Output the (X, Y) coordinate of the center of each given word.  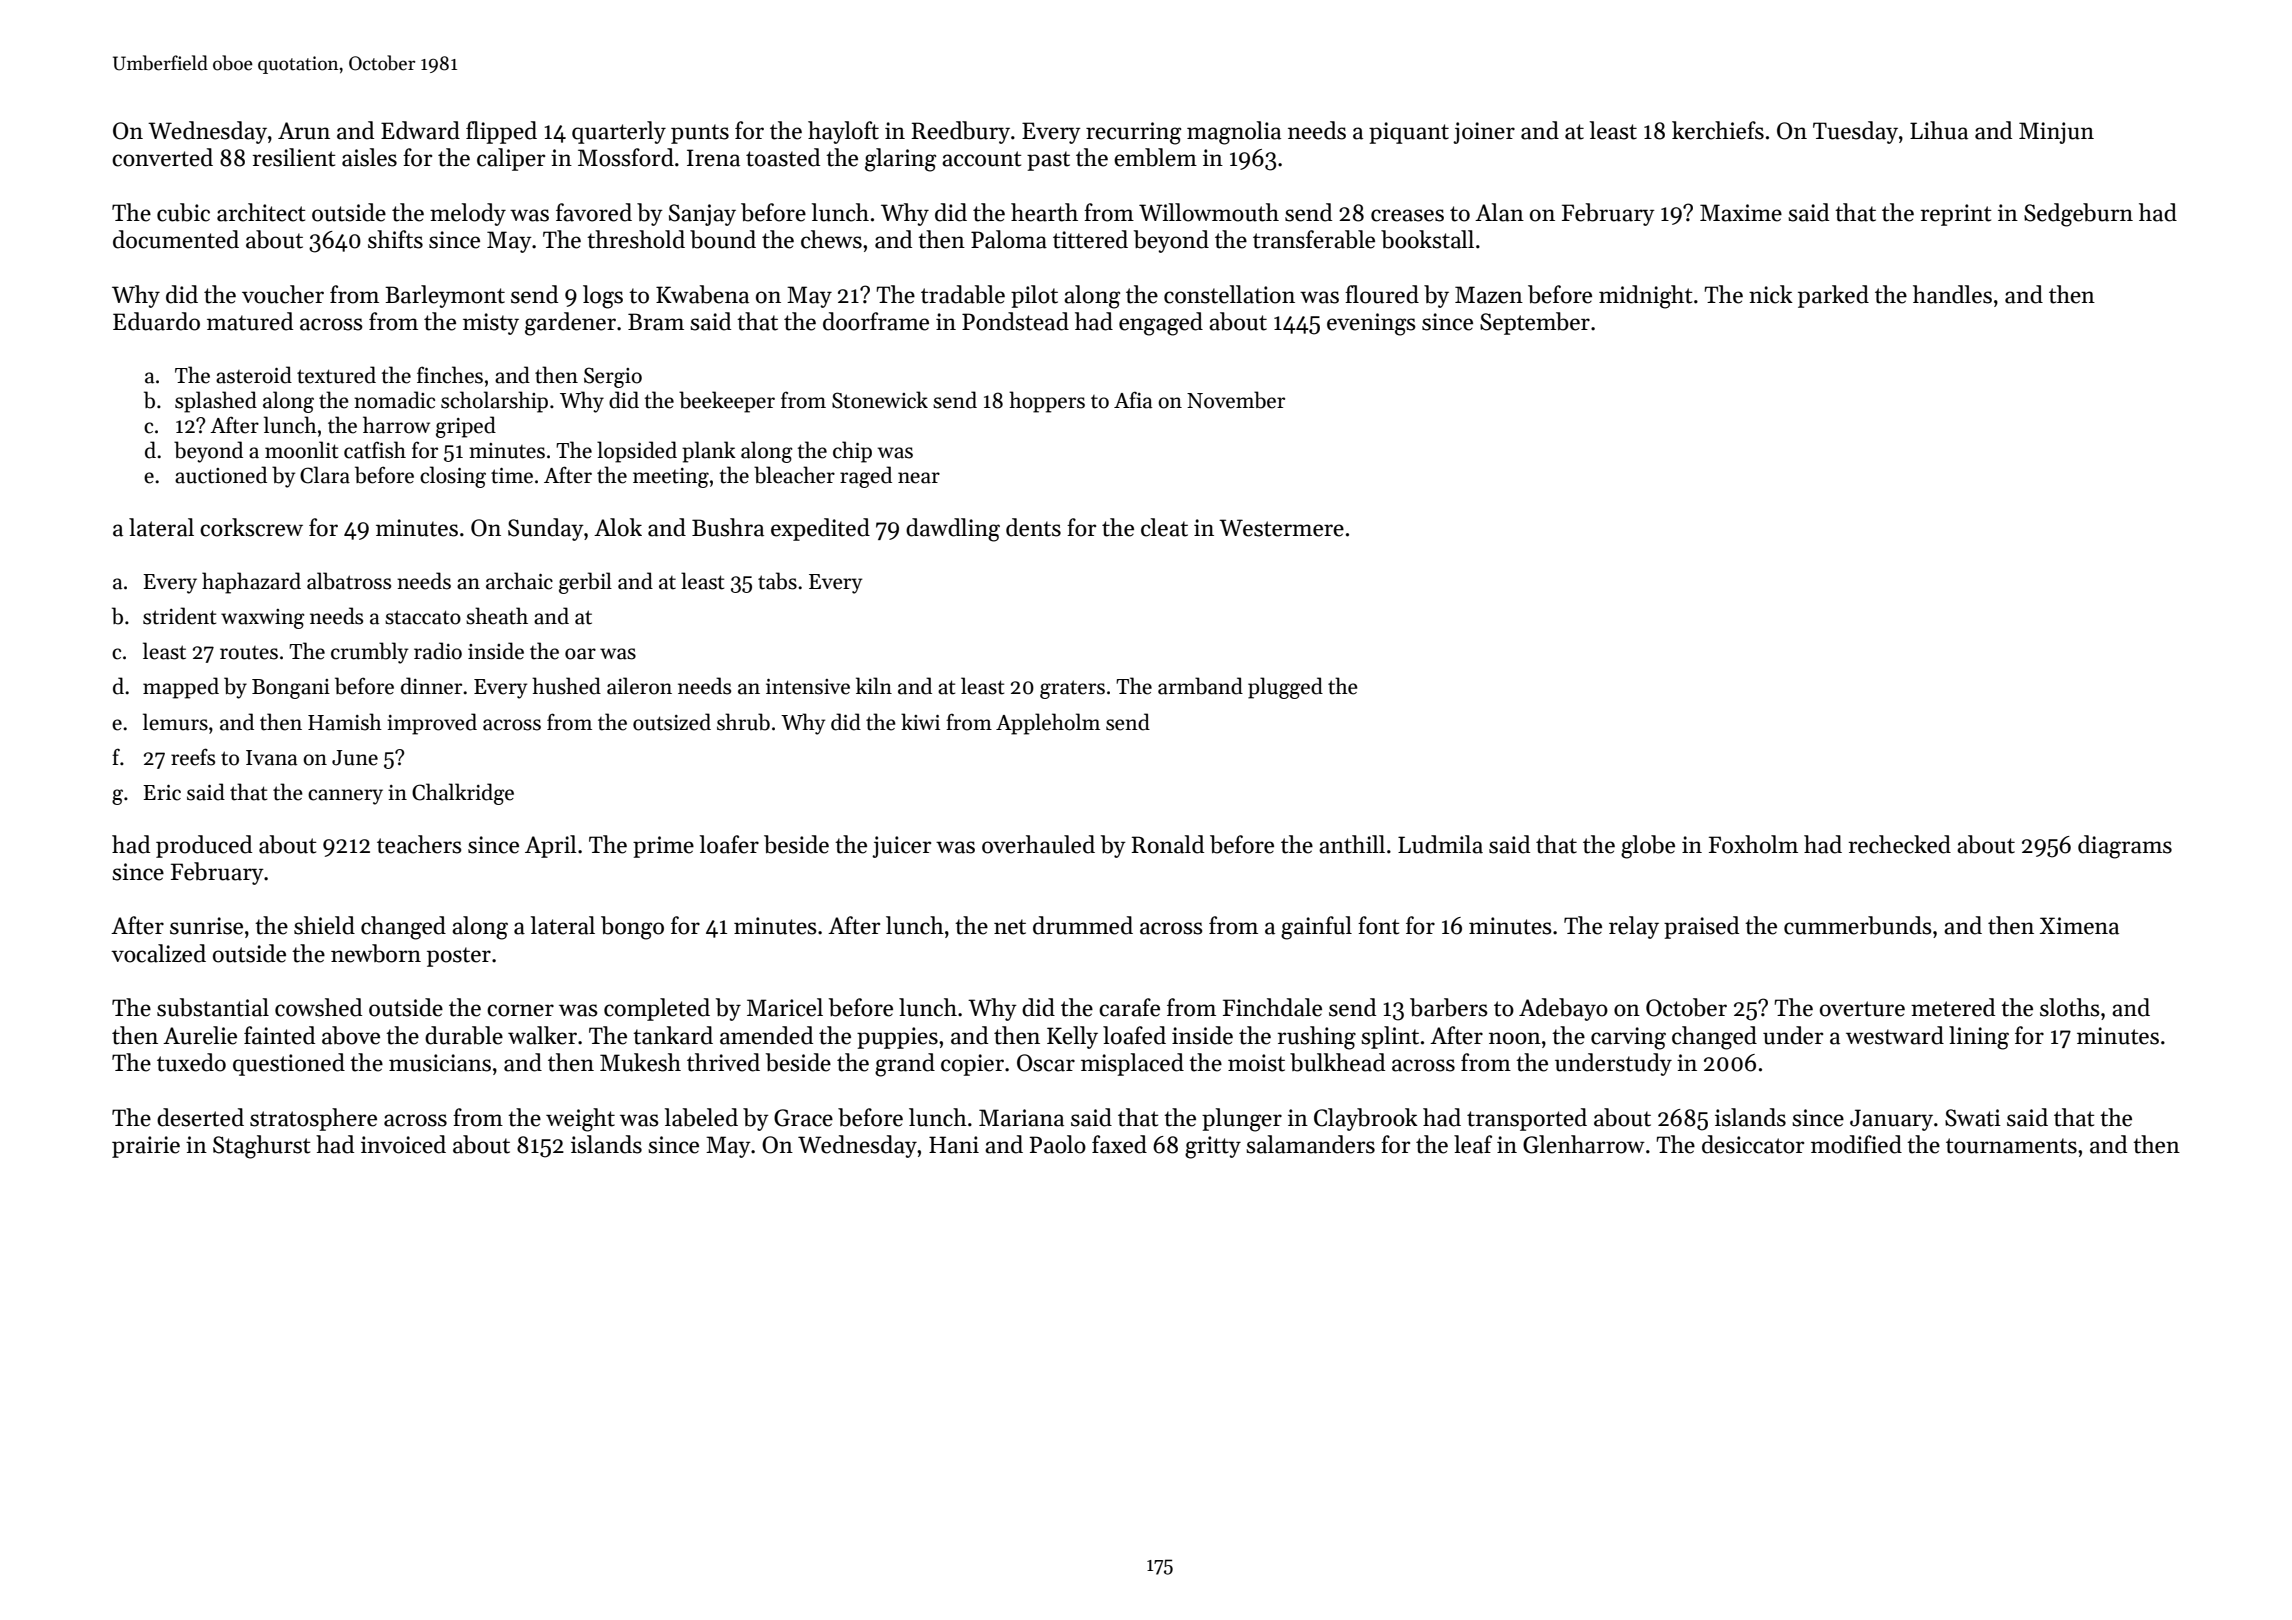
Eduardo (156, 321)
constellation (1229, 294)
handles (1952, 294)
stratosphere (313, 1119)
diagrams (2125, 847)
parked (1833, 296)
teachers (419, 844)
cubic (183, 212)
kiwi (920, 721)
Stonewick (880, 400)
